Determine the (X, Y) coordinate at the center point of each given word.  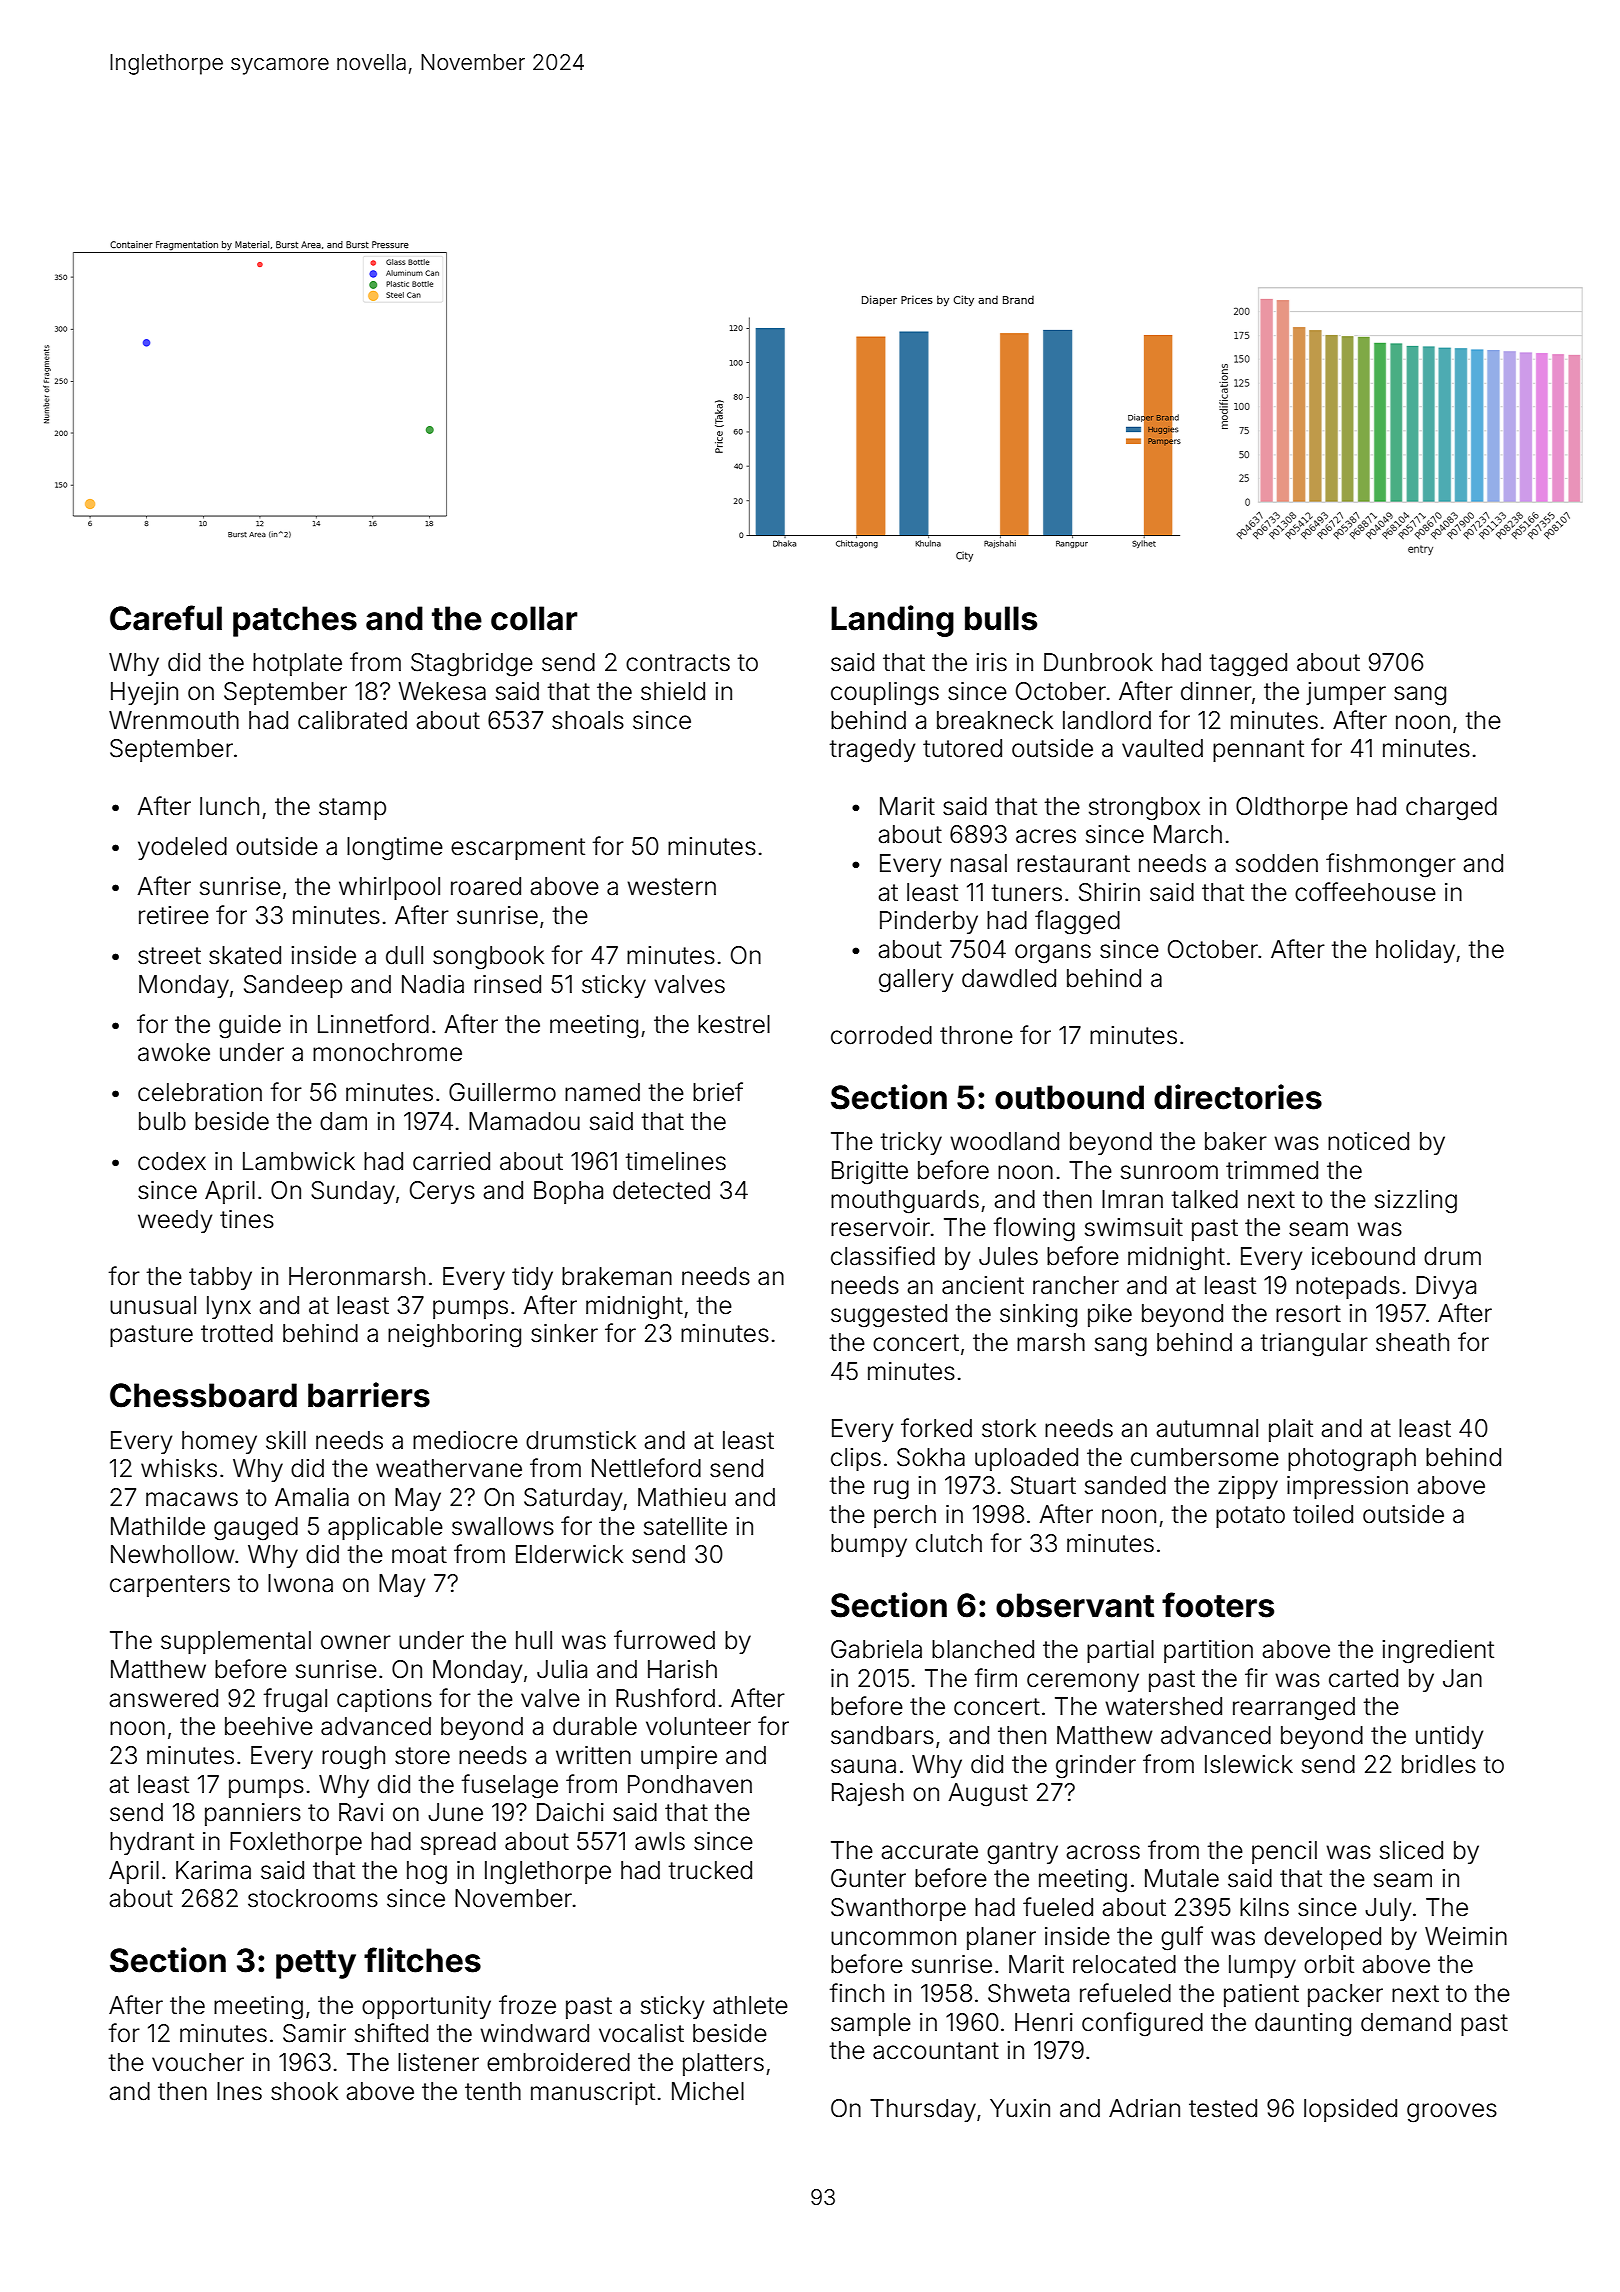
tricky (911, 1143)
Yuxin (1020, 2108)
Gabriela (876, 1649)
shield (673, 691)
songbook (488, 958)
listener (438, 2062)
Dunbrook (1098, 662)
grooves (1452, 2113)
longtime (395, 849)
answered (163, 1698)
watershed (1163, 1706)
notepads (1348, 1287)
